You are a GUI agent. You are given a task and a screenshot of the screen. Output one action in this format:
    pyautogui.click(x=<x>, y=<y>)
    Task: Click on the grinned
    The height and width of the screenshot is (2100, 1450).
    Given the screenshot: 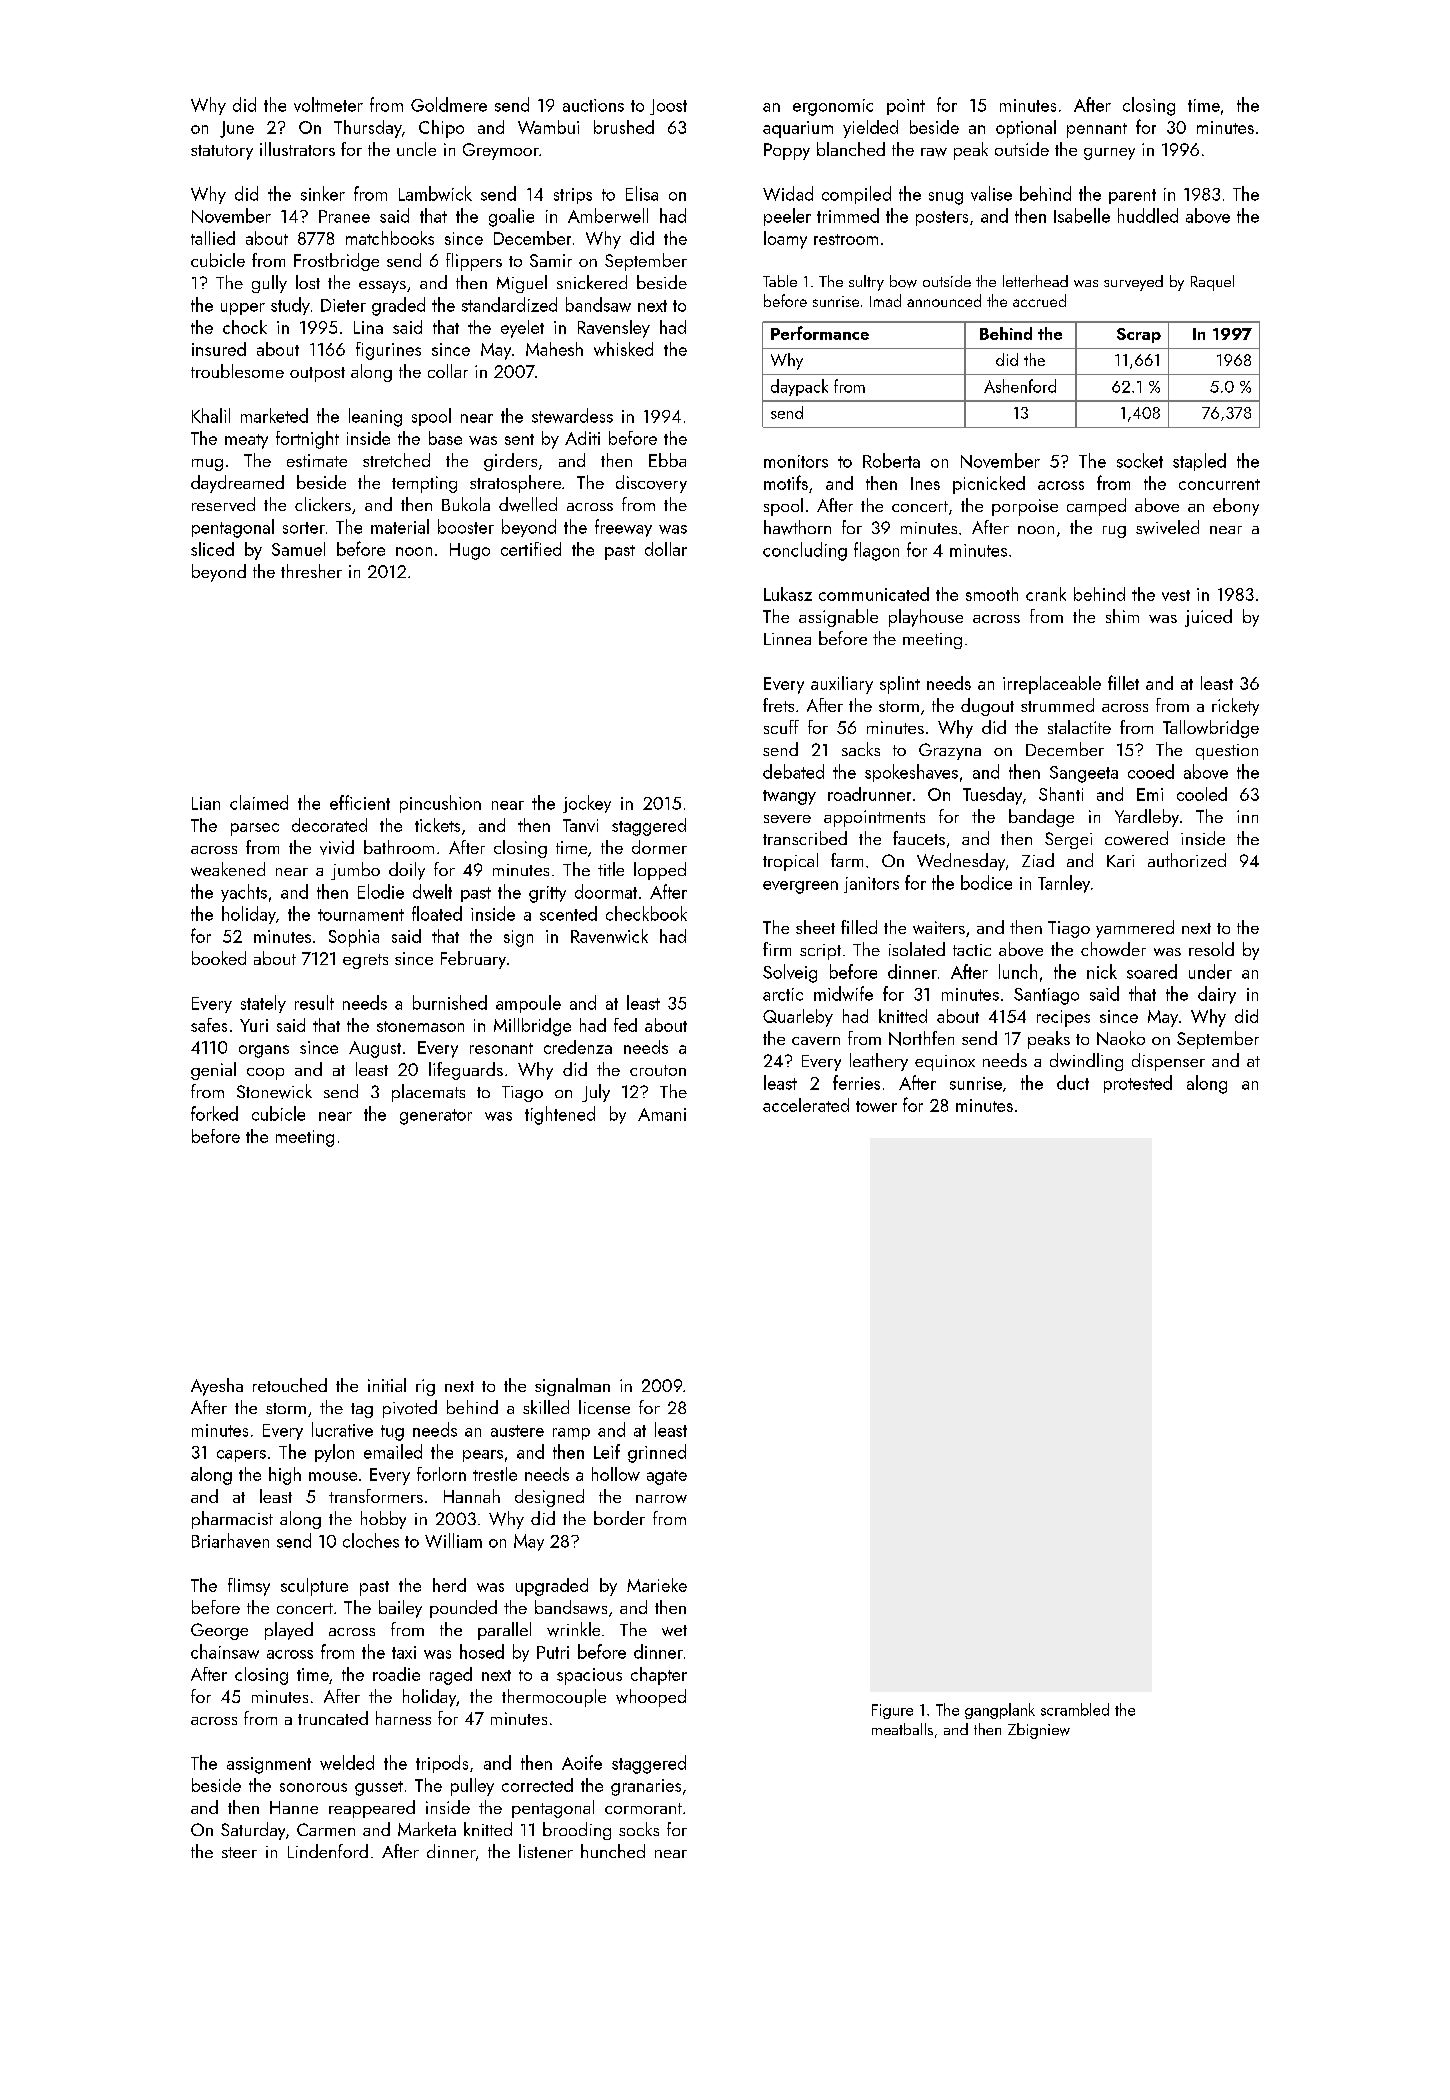 What is the action you would take?
    pyautogui.click(x=657, y=1453)
